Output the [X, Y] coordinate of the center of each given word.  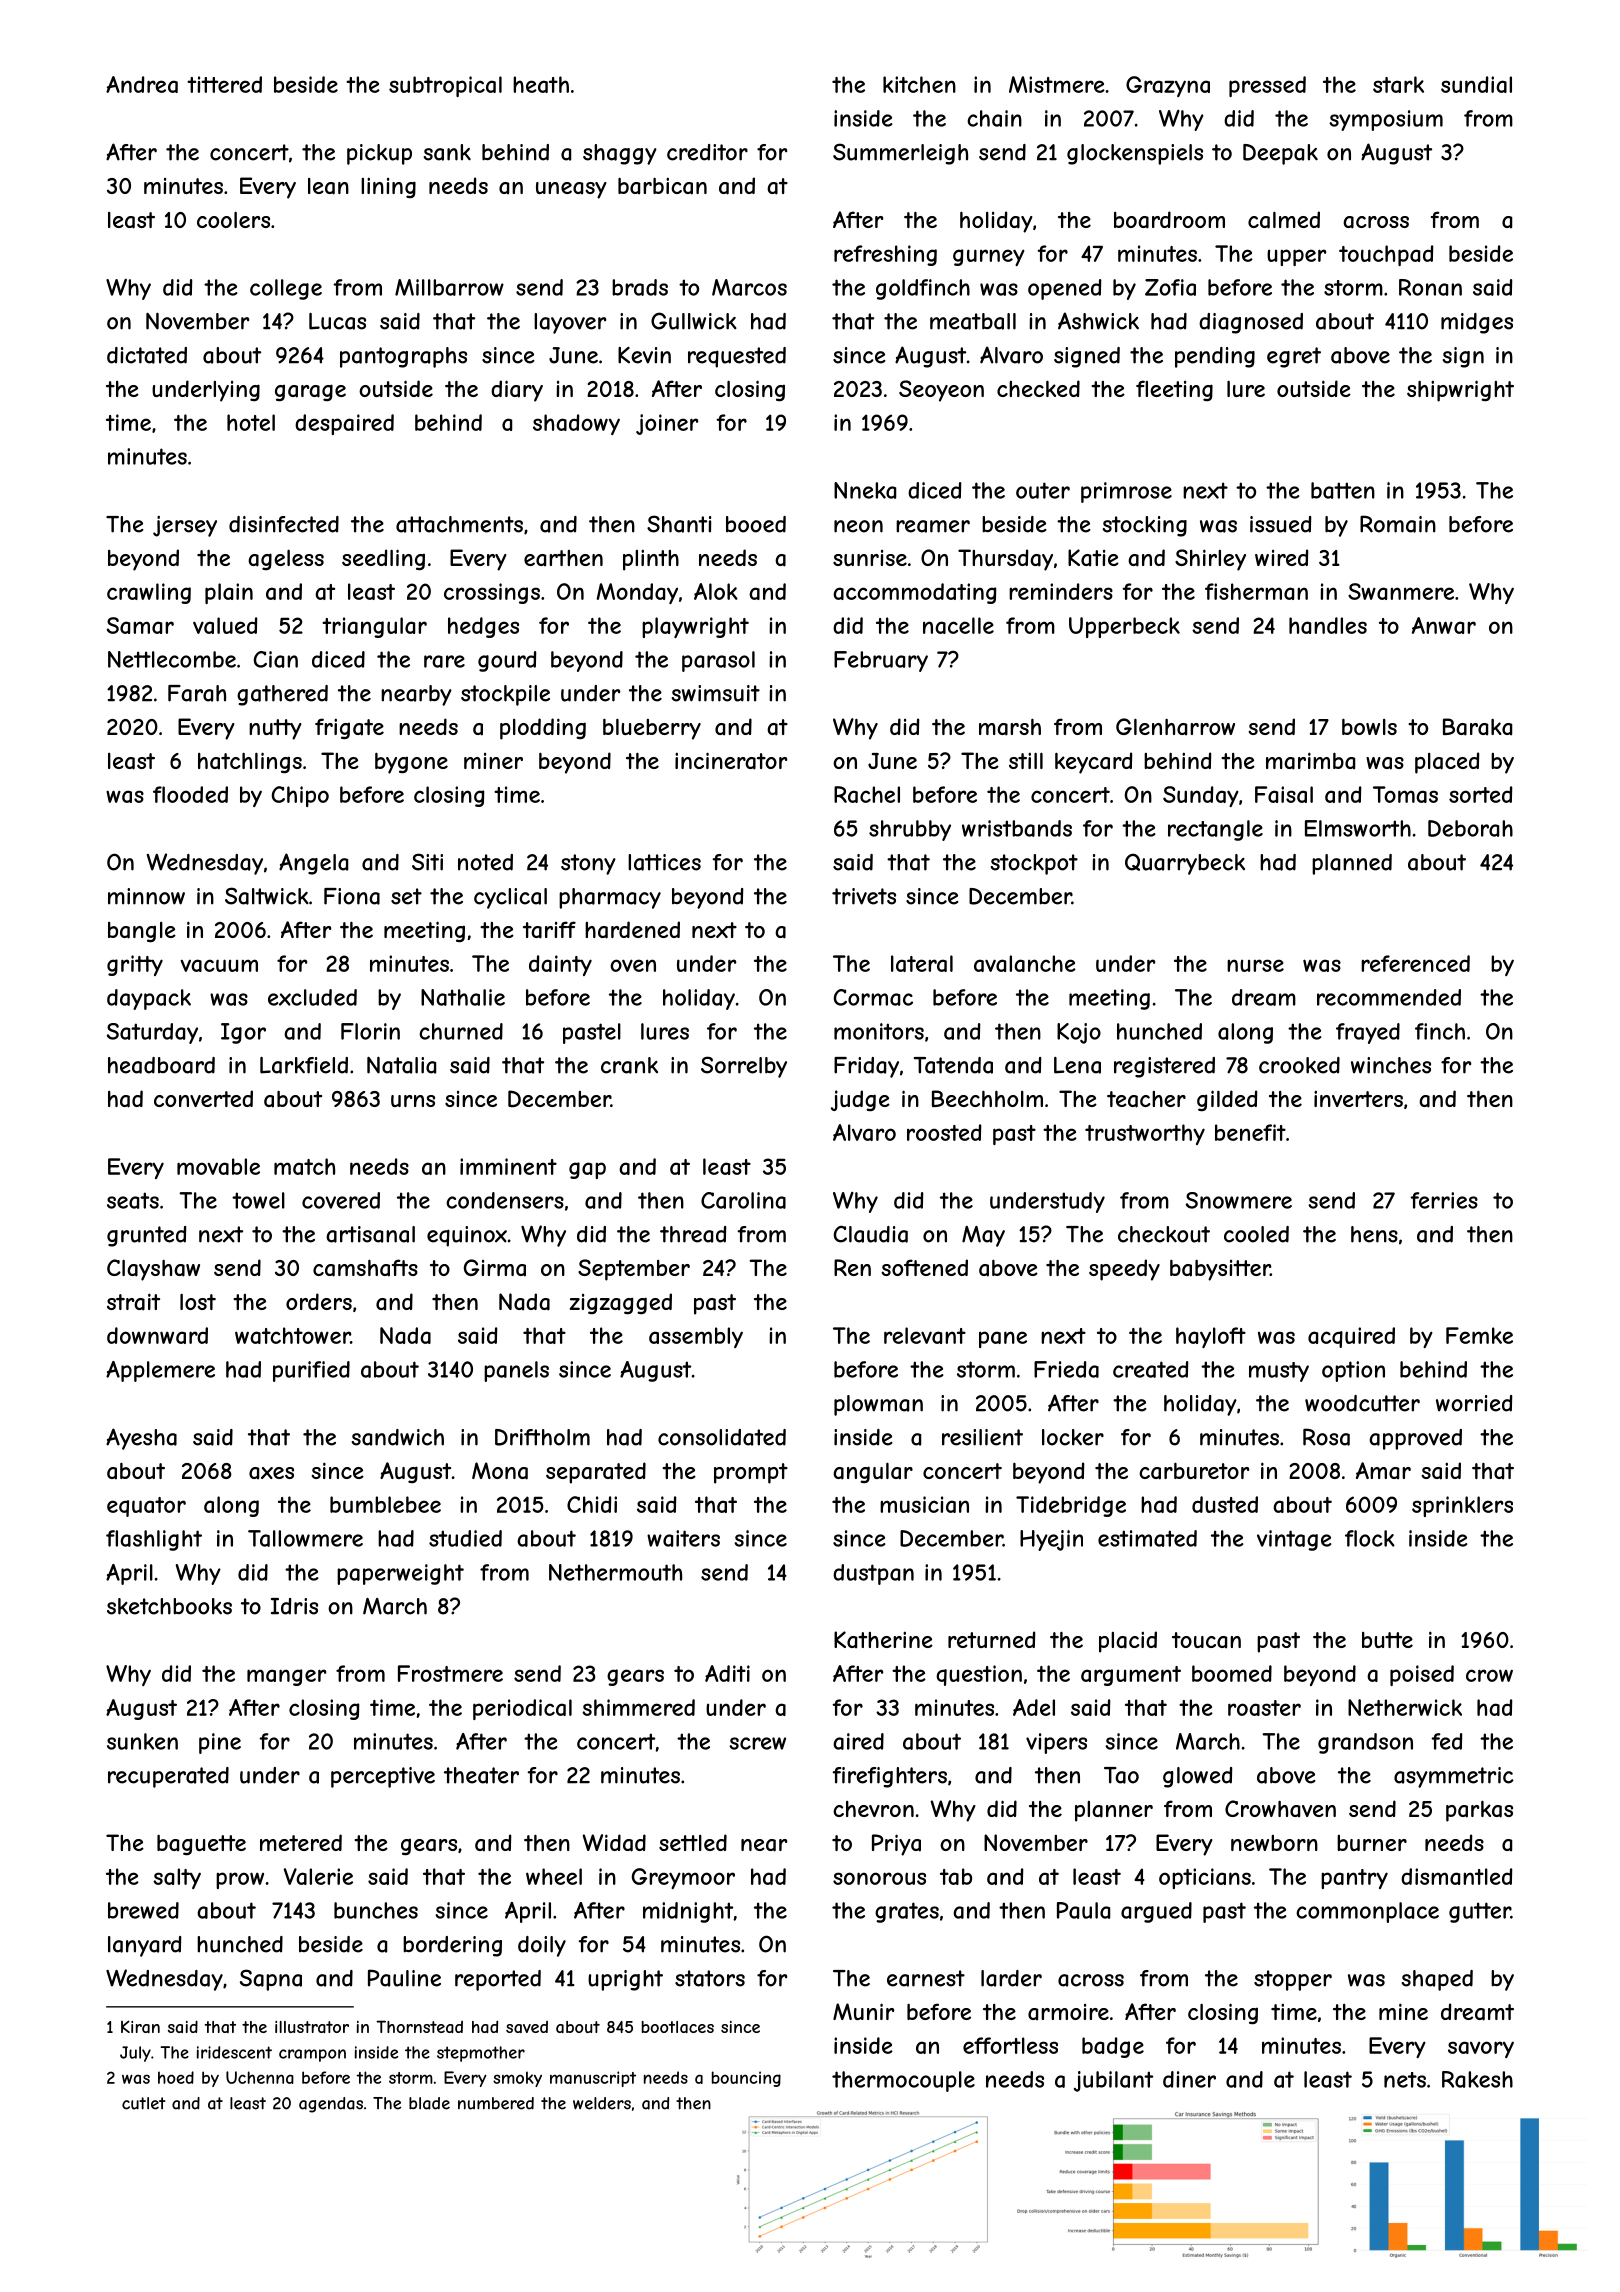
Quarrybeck [1185, 864]
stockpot [1034, 864]
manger [286, 1677]
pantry [1354, 1879]
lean [328, 186]
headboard [161, 1065]
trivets [864, 896]
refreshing [885, 255]
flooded [190, 794]
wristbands [1017, 828]
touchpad [1386, 255]
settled [693, 1842]
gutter [1480, 1912]
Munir [863, 2011]
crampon [312, 2055]
